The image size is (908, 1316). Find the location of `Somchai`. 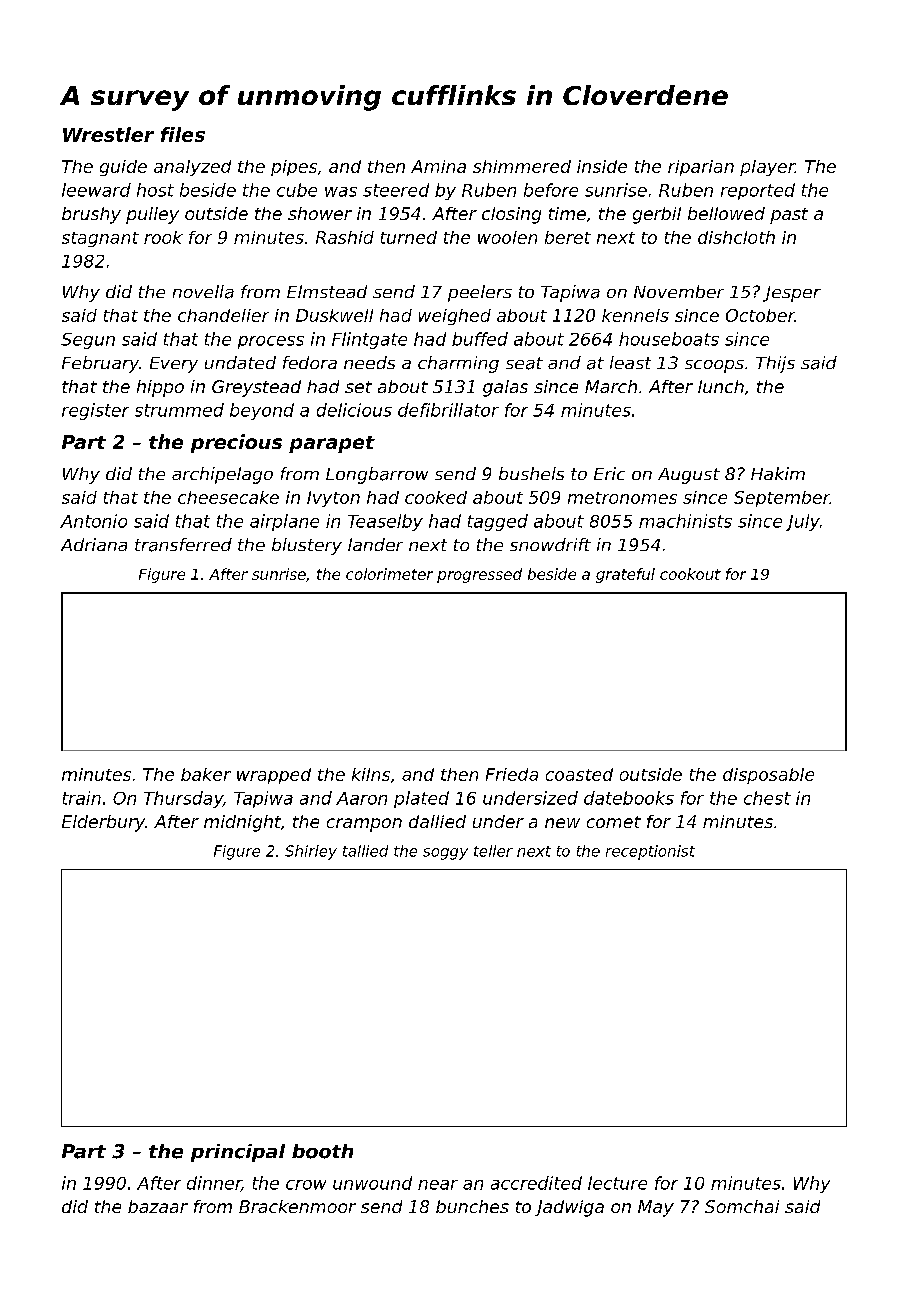

Somchai is located at coordinates (742, 1206).
